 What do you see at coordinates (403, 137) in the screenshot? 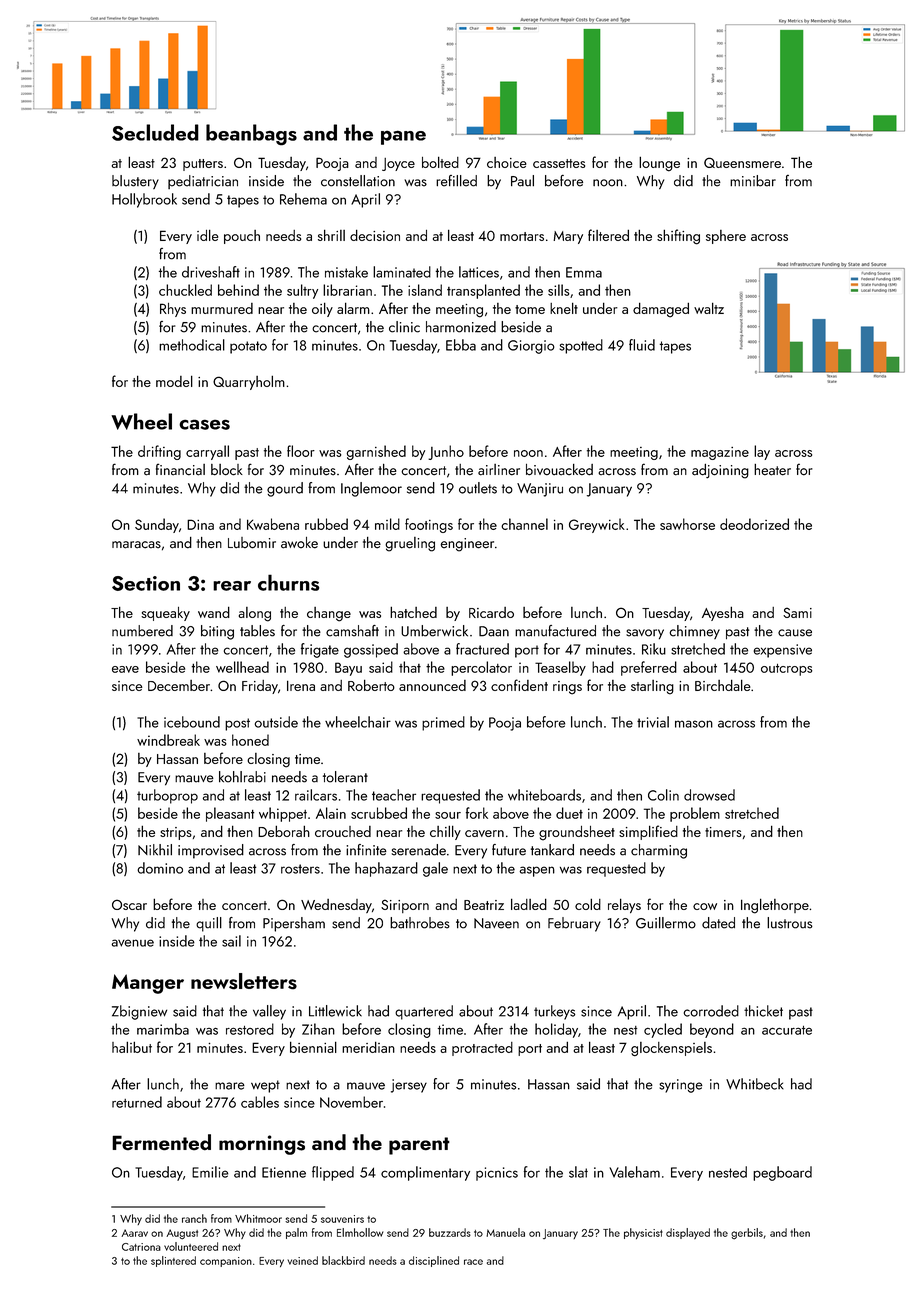
I see `pane` at bounding box center [403, 137].
